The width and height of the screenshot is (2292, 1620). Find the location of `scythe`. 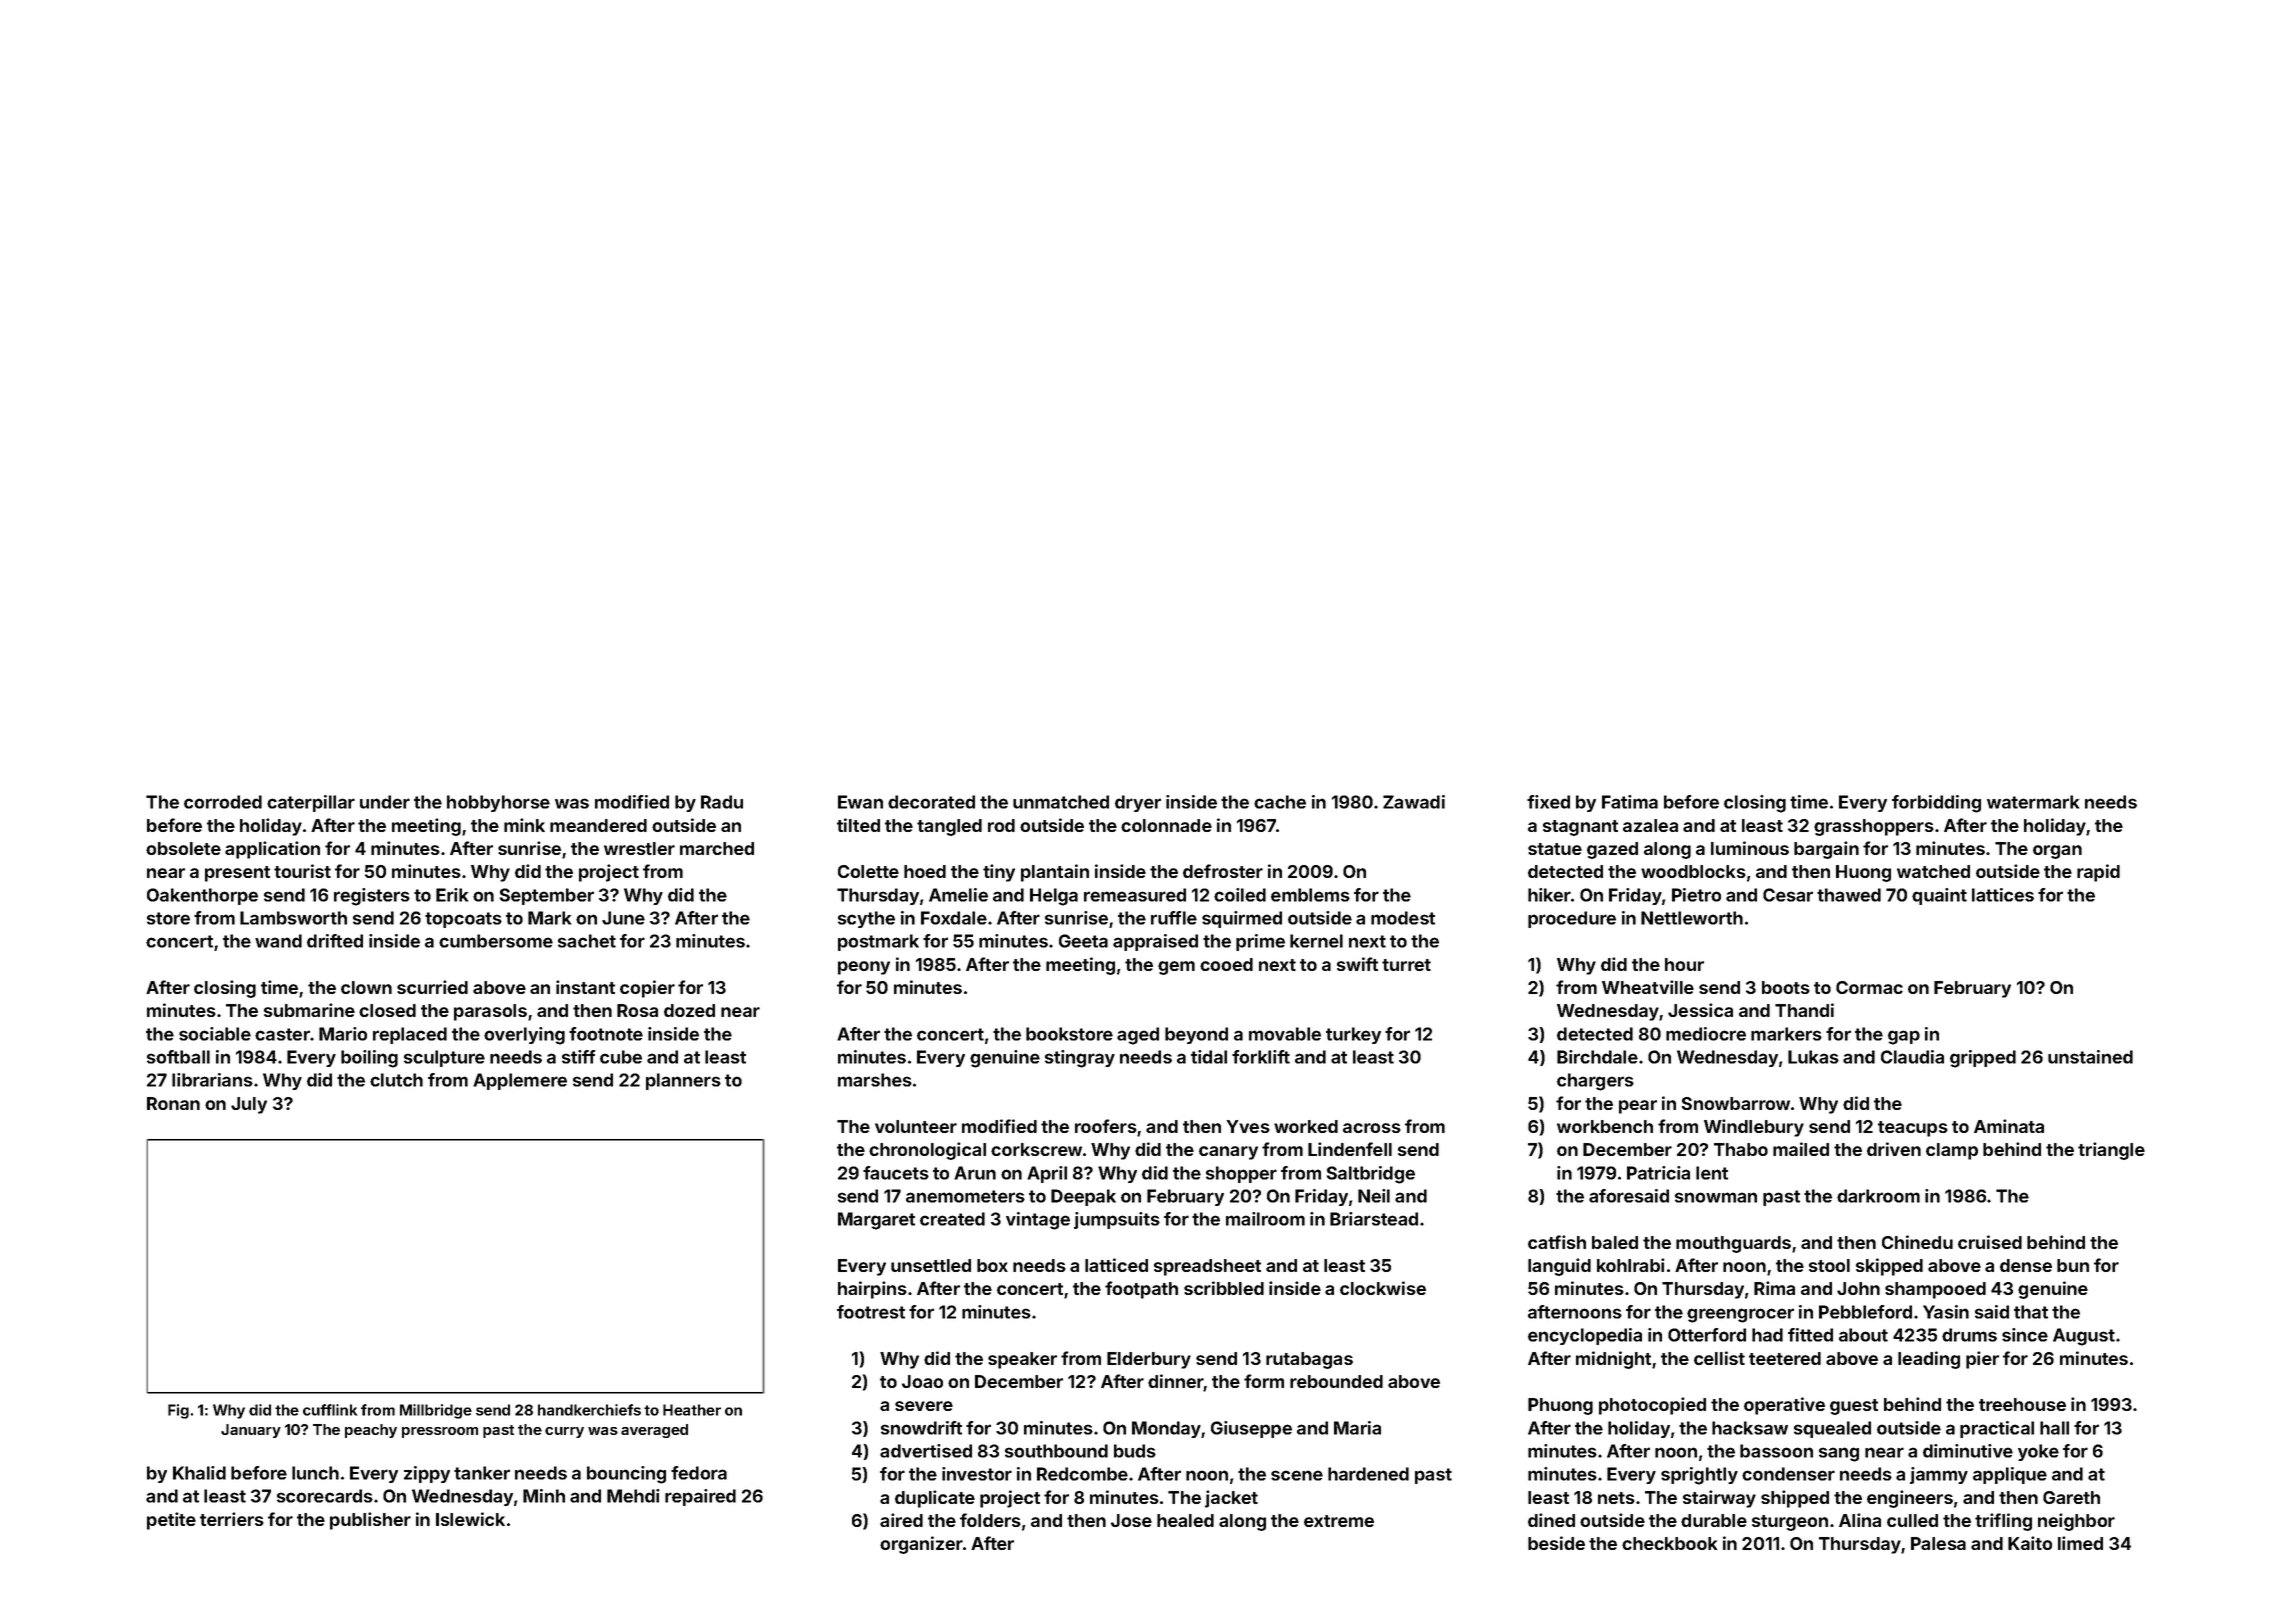

scythe is located at coordinates (866, 919).
